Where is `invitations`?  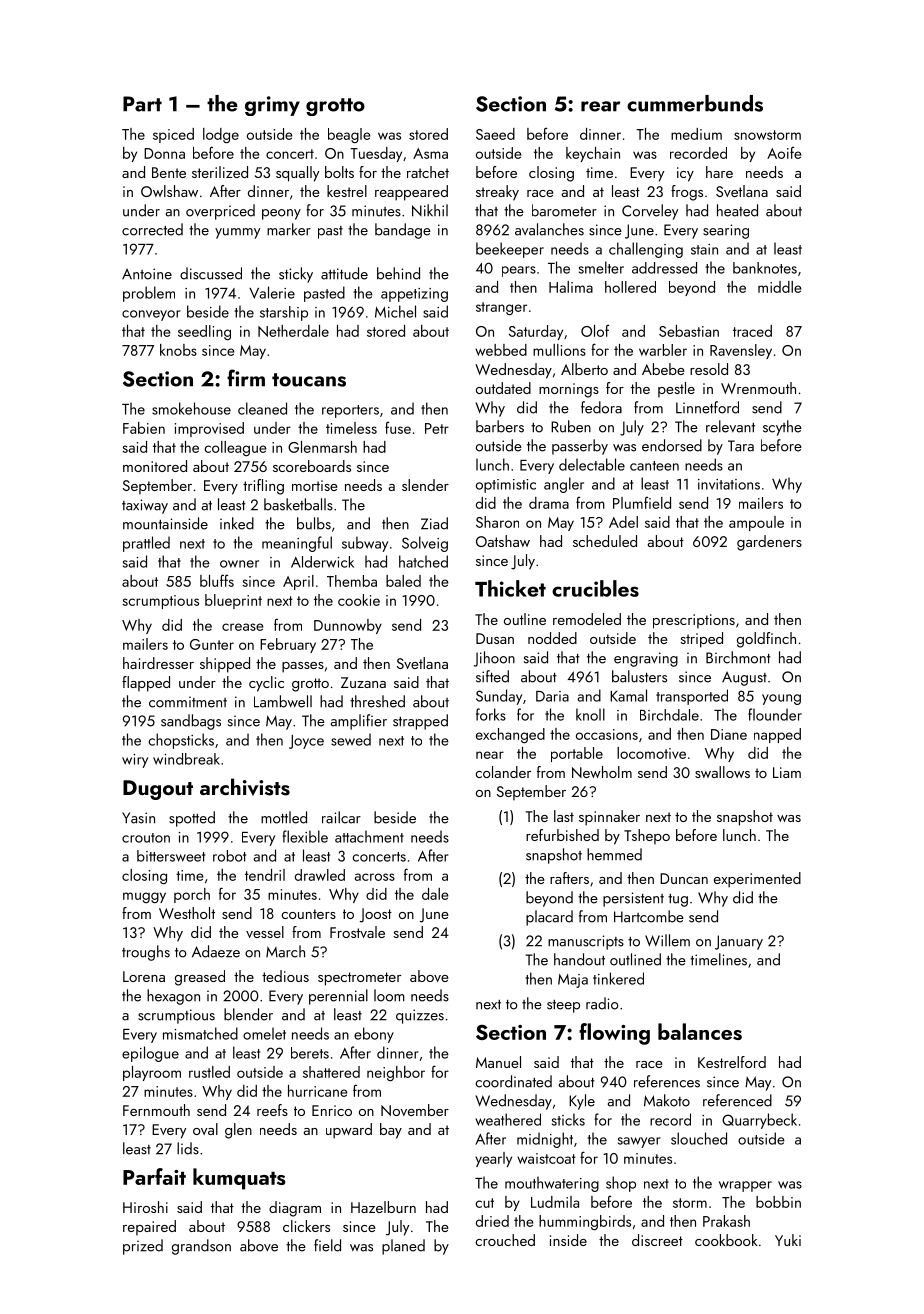 invitations is located at coordinates (729, 484).
